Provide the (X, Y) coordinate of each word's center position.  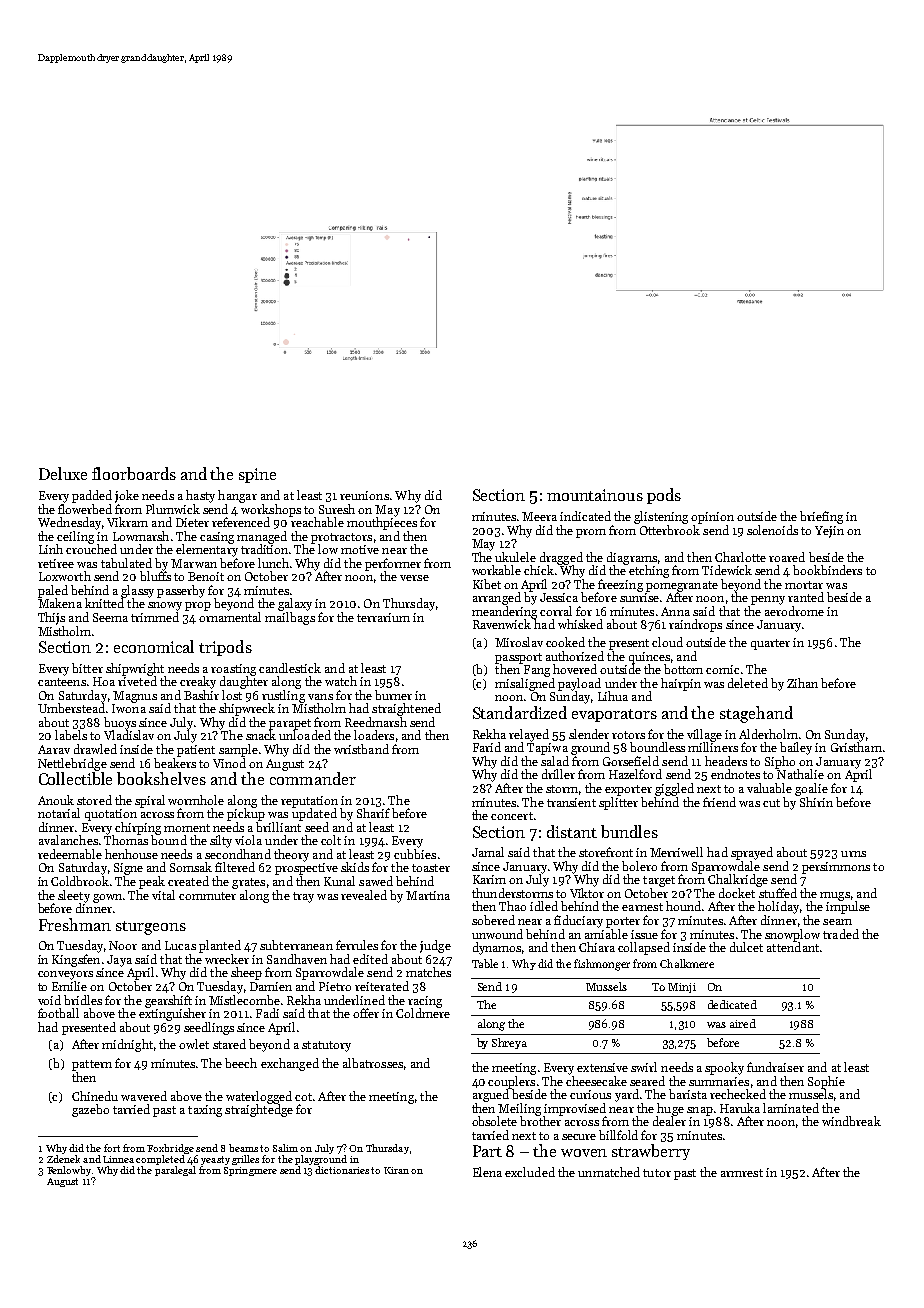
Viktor (587, 893)
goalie (811, 789)
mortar (804, 585)
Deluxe (63, 473)
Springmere (250, 1171)
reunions (364, 495)
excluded (530, 1172)
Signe (128, 869)
